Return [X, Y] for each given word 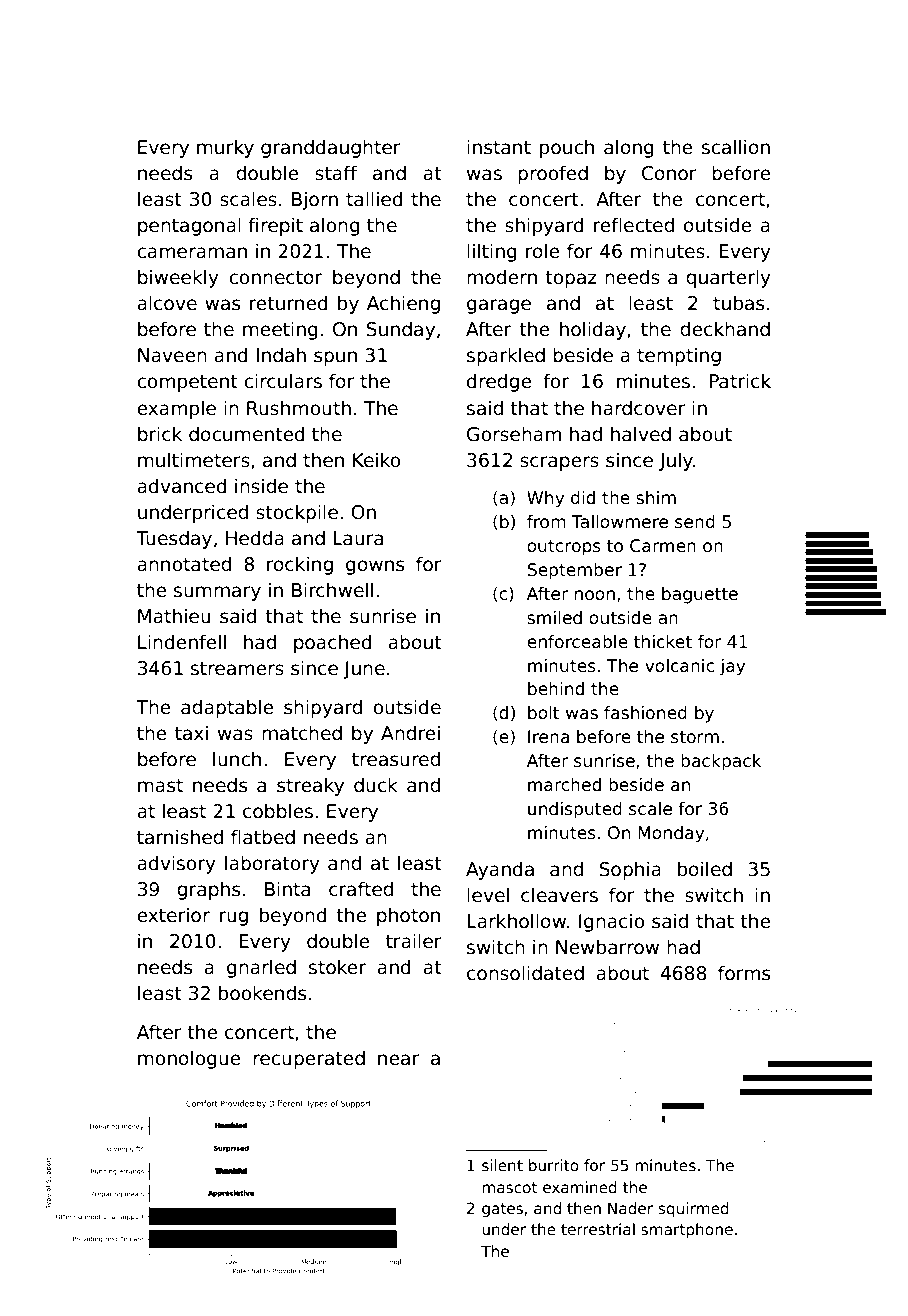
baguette [700, 595]
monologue [189, 1059]
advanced [182, 486]
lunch [237, 759]
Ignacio [611, 922]
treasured [396, 759]
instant [499, 147]
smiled [554, 618]
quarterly [728, 278]
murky [225, 148]
